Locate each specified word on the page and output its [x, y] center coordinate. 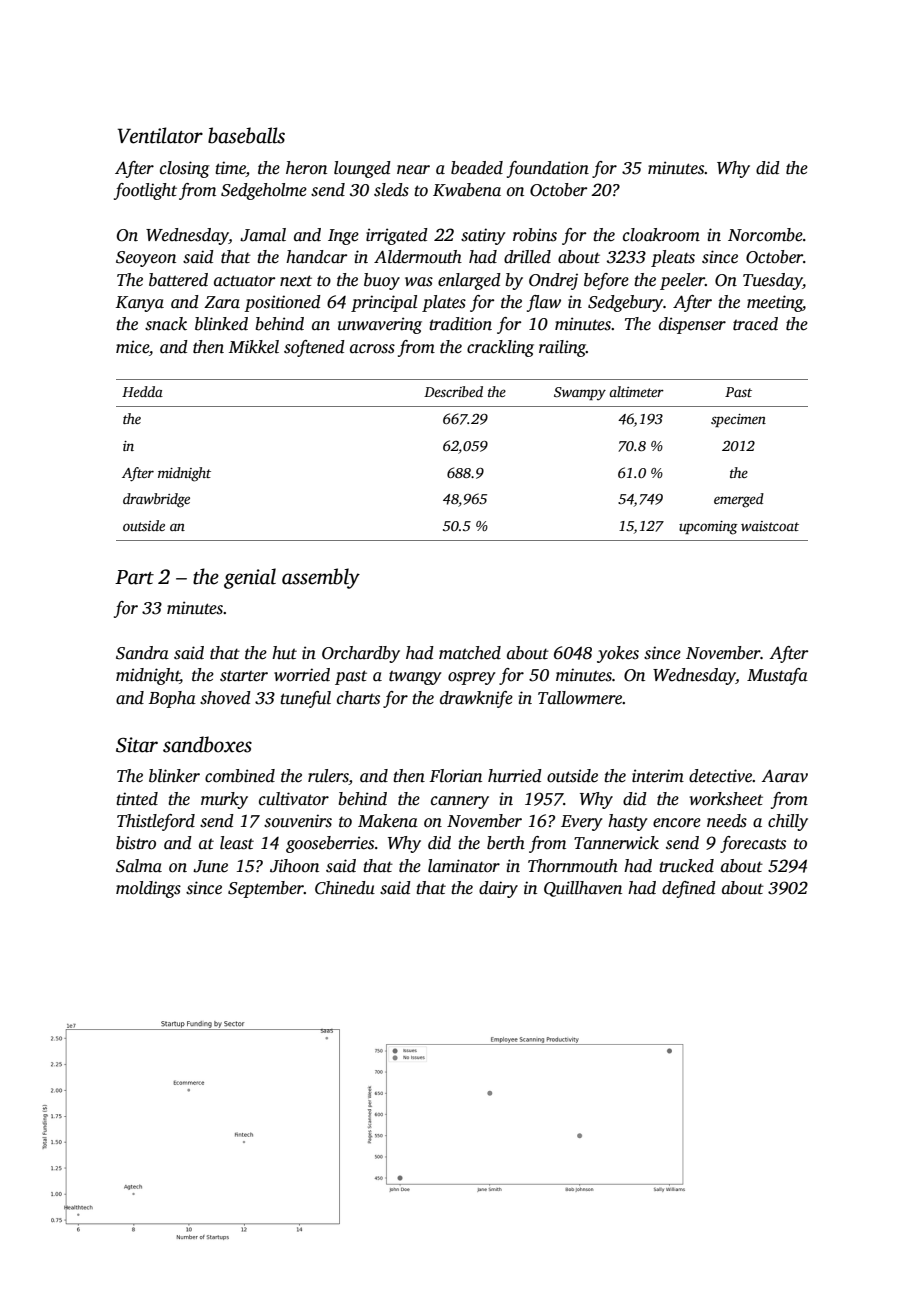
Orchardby [361, 654]
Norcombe [765, 235]
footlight [145, 191]
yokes [618, 654]
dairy [498, 889]
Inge [343, 237]
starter [244, 676]
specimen [738, 420]
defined [689, 889]
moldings [148, 889]
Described [453, 391]
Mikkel [254, 347]
